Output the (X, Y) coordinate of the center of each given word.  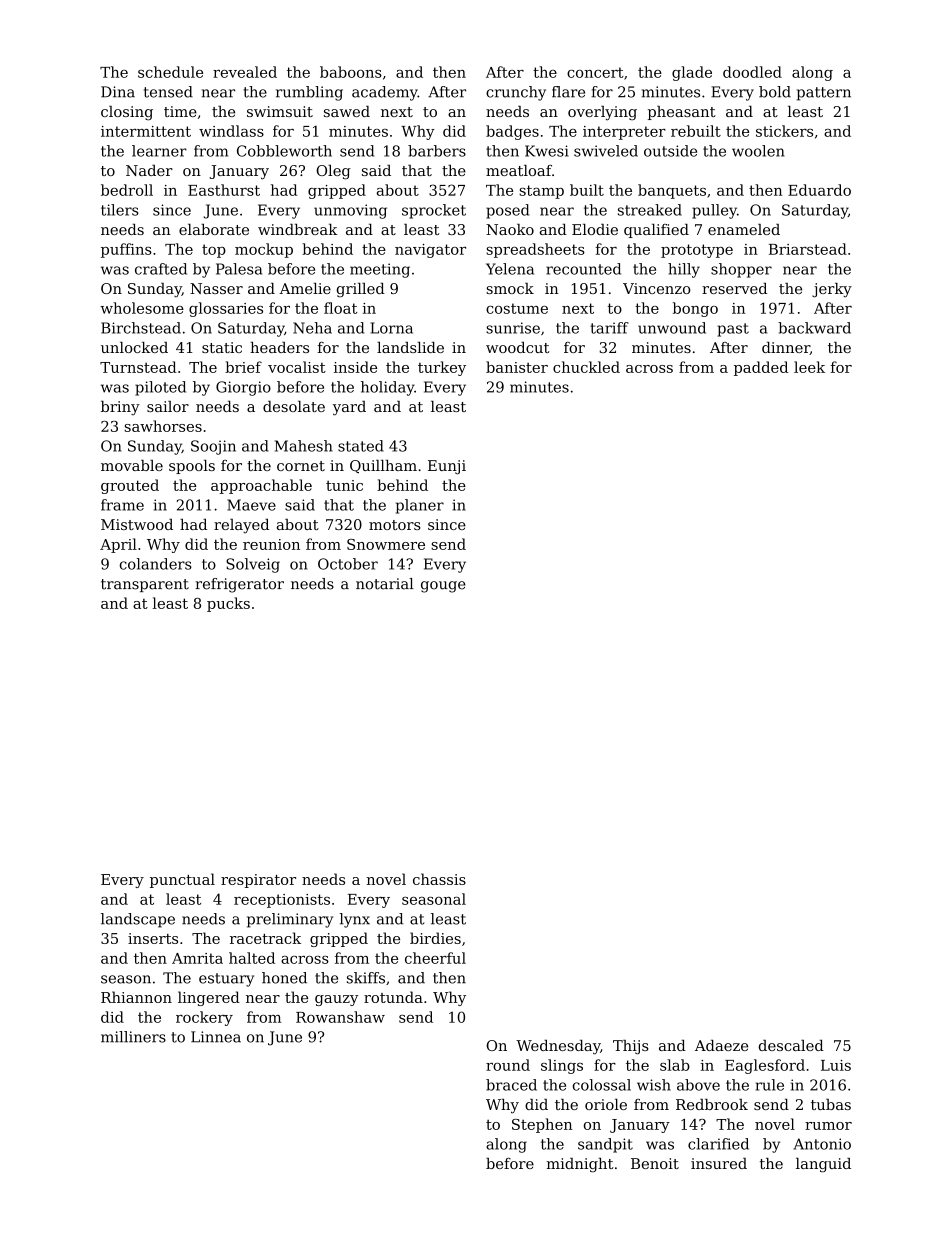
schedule (170, 72)
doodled (752, 72)
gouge (443, 587)
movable (132, 465)
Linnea (216, 1037)
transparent (145, 585)
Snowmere (386, 544)
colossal (602, 1085)
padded (761, 368)
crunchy (516, 93)
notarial (385, 584)
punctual (182, 880)
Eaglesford (765, 1066)
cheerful (435, 958)
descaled (791, 1045)
